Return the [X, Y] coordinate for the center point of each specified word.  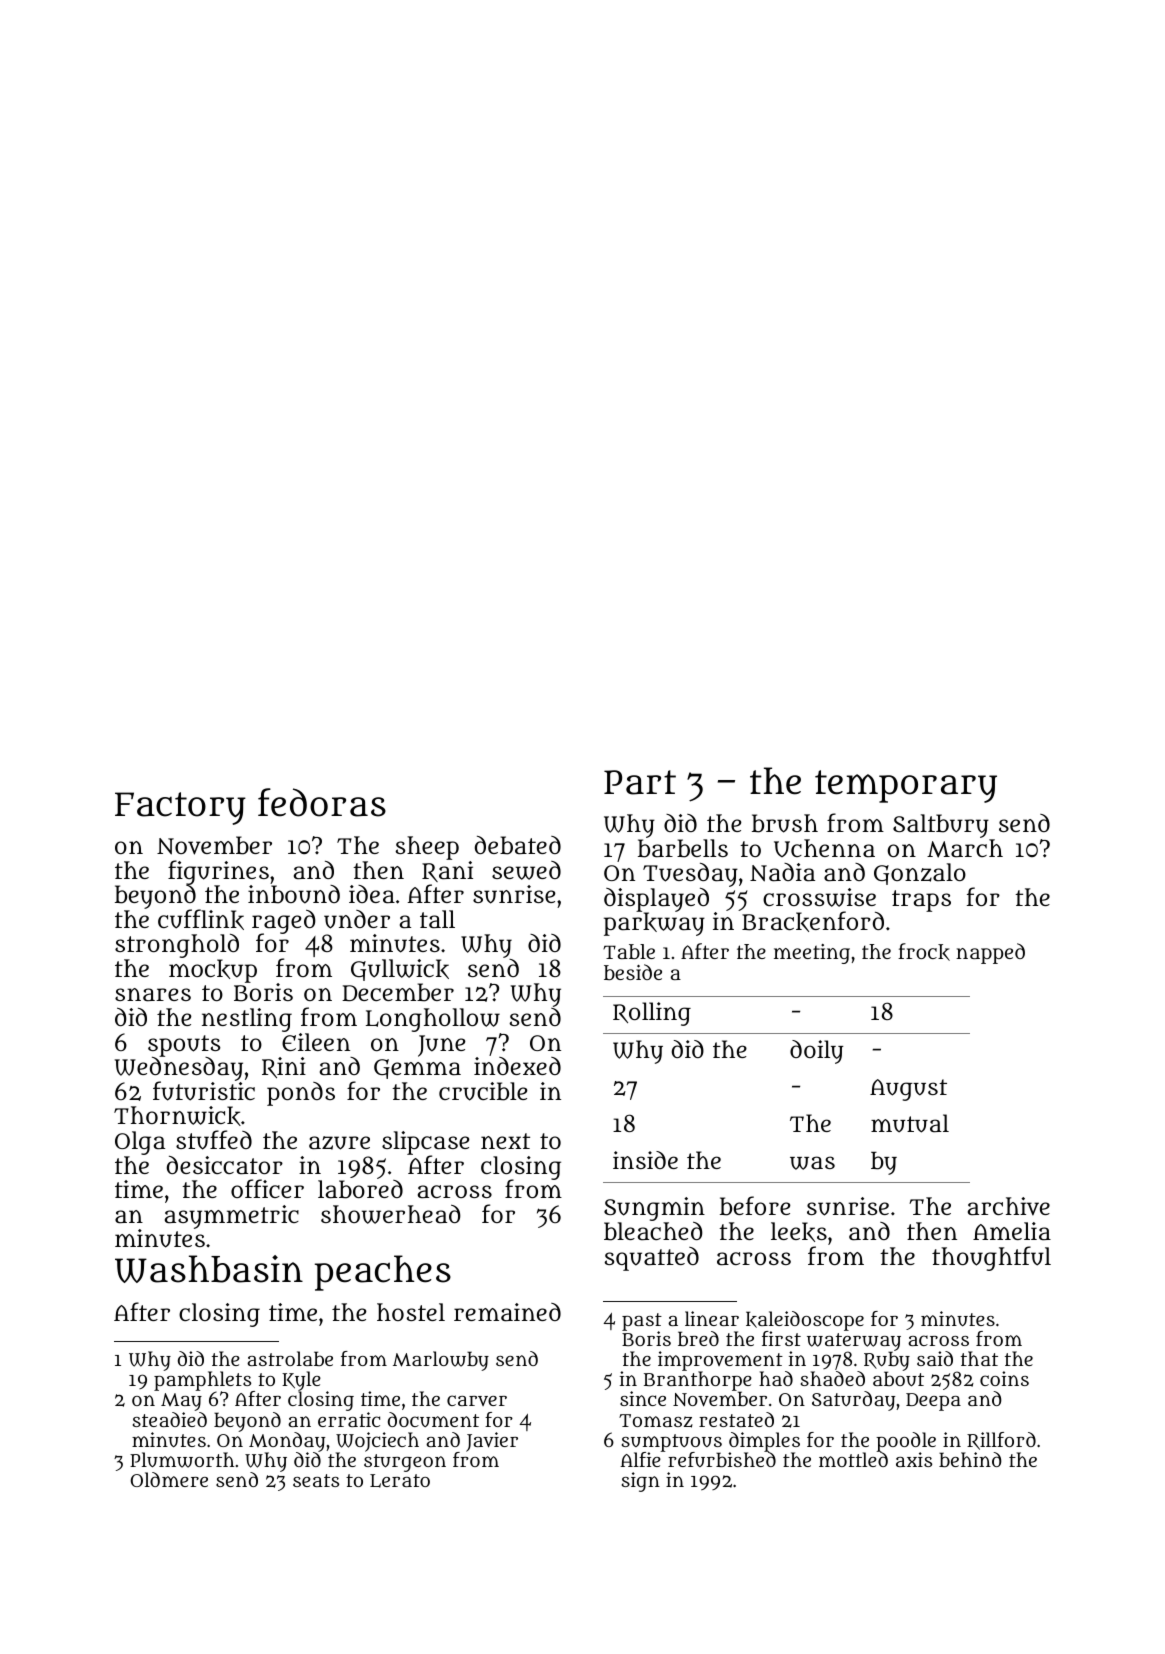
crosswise [819, 897]
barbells [683, 848]
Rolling [652, 1014]
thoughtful [991, 1258]
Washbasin [209, 1269]
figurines [218, 872]
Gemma [417, 1069]
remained [507, 1312]
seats [316, 1480]
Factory [180, 808]
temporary [906, 786]
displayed [656, 900]
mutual [910, 1123]
